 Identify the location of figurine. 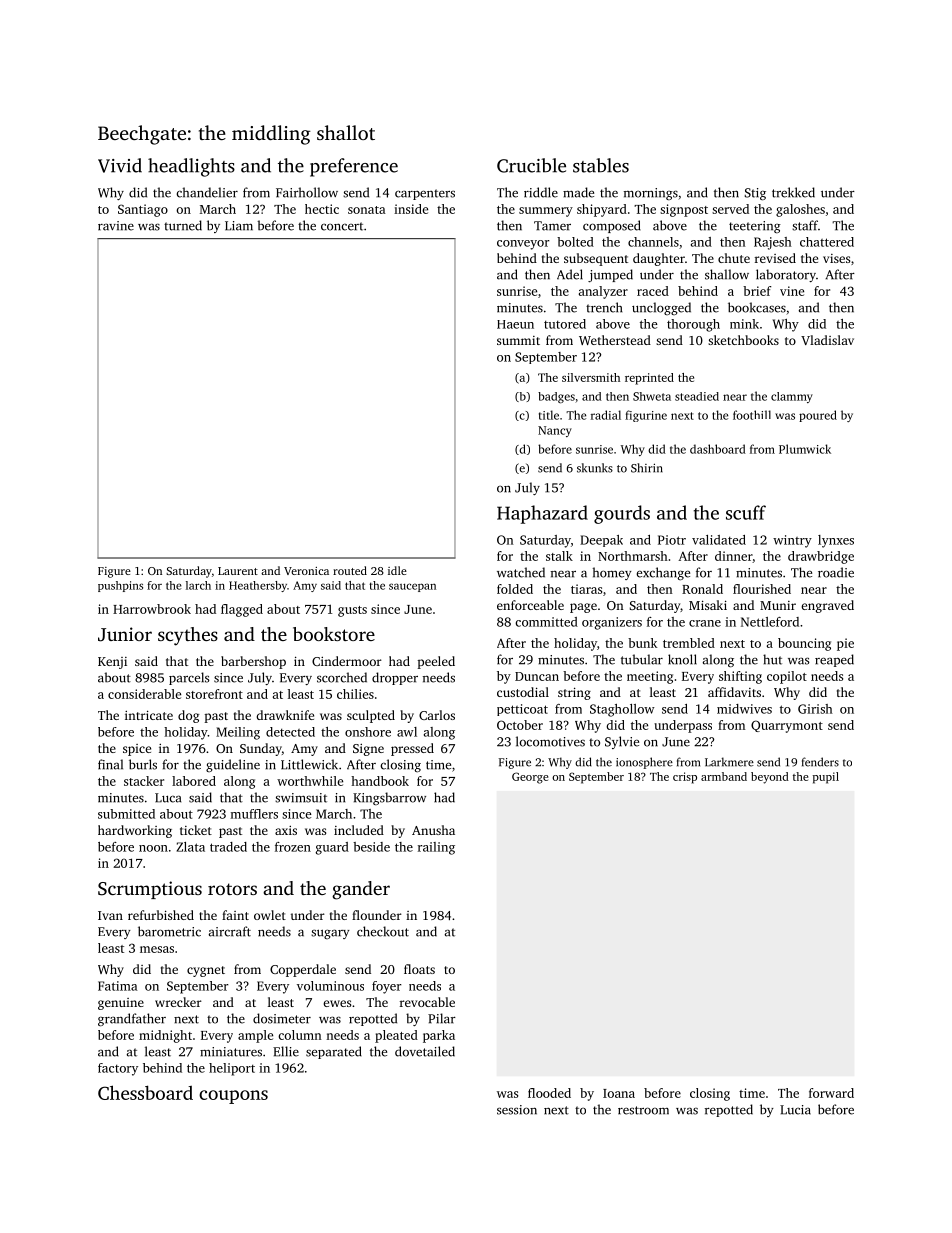
(646, 416).
